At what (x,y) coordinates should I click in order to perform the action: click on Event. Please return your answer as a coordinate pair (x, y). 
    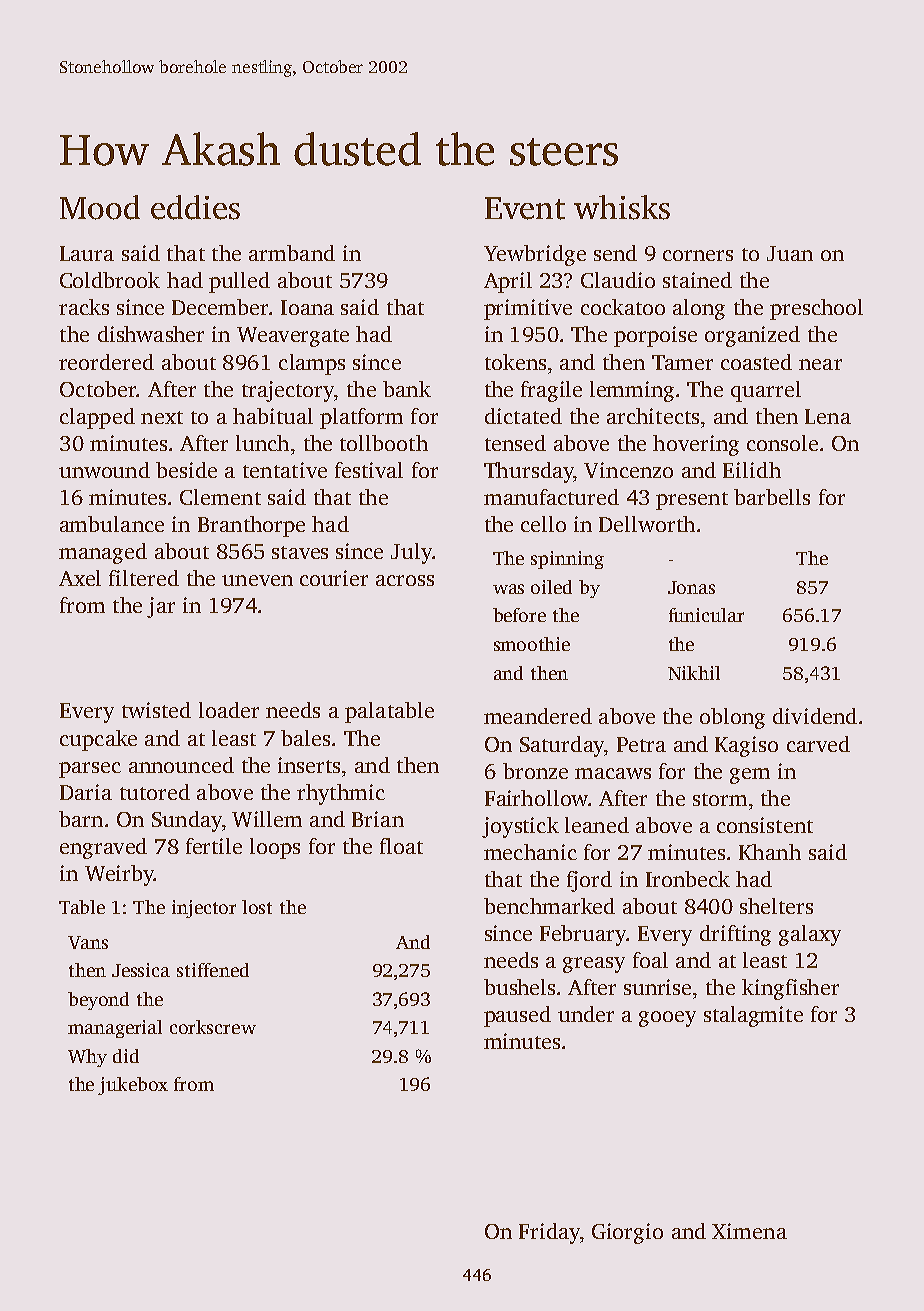
    Looking at the image, I should click on (525, 208).
